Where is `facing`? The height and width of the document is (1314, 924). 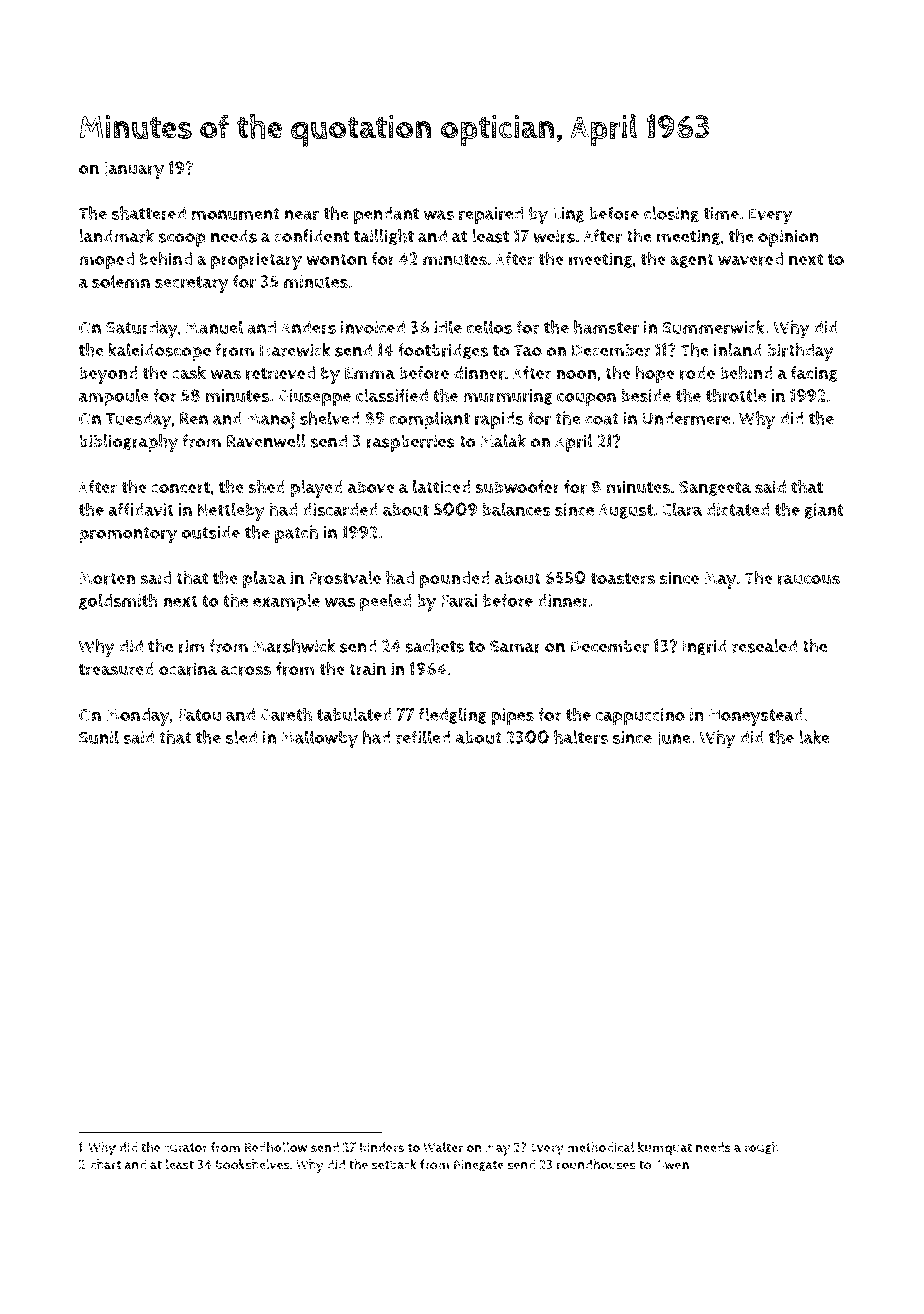 facing is located at coordinates (814, 374).
